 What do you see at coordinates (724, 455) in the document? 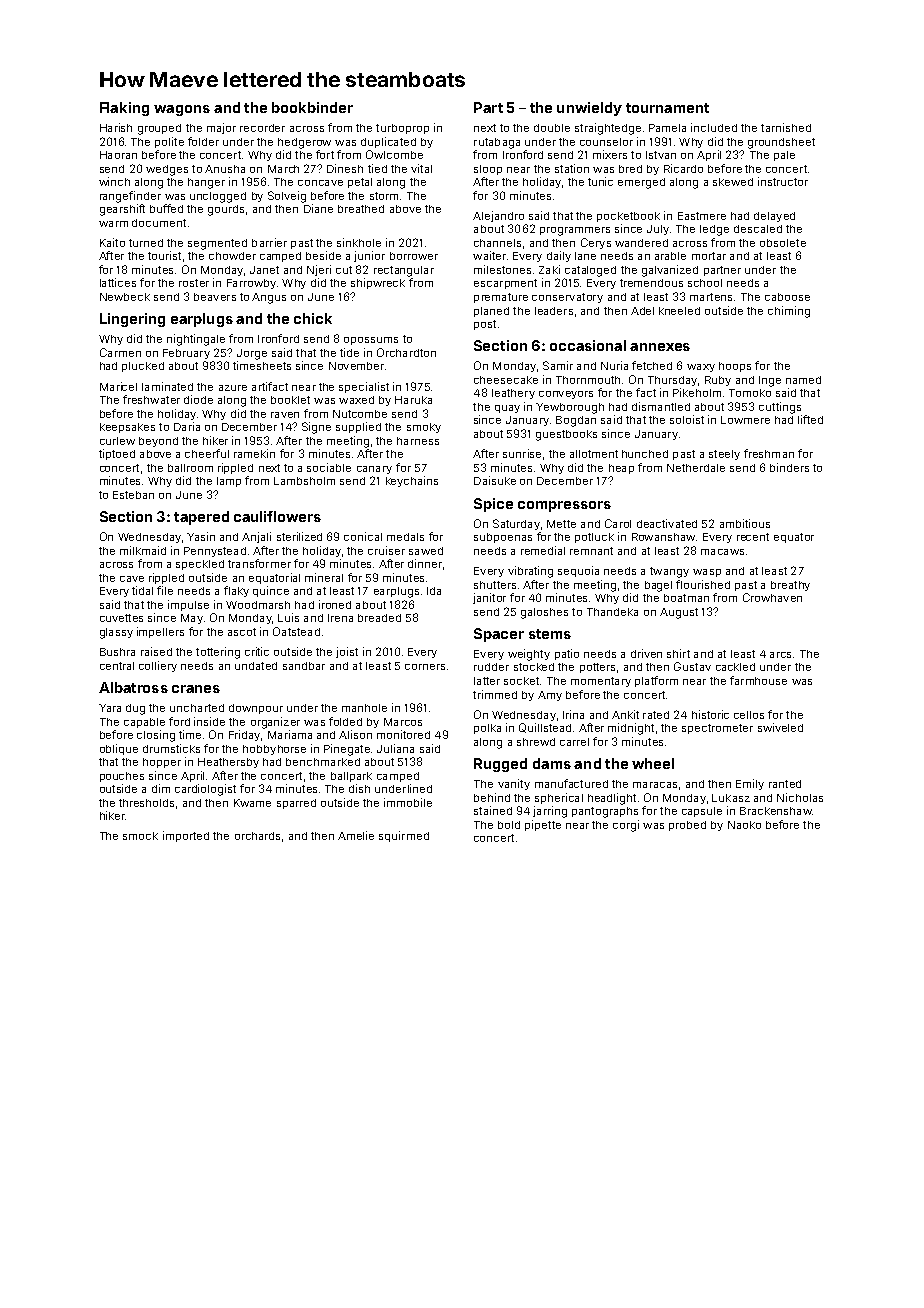
I see `steely` at bounding box center [724, 455].
